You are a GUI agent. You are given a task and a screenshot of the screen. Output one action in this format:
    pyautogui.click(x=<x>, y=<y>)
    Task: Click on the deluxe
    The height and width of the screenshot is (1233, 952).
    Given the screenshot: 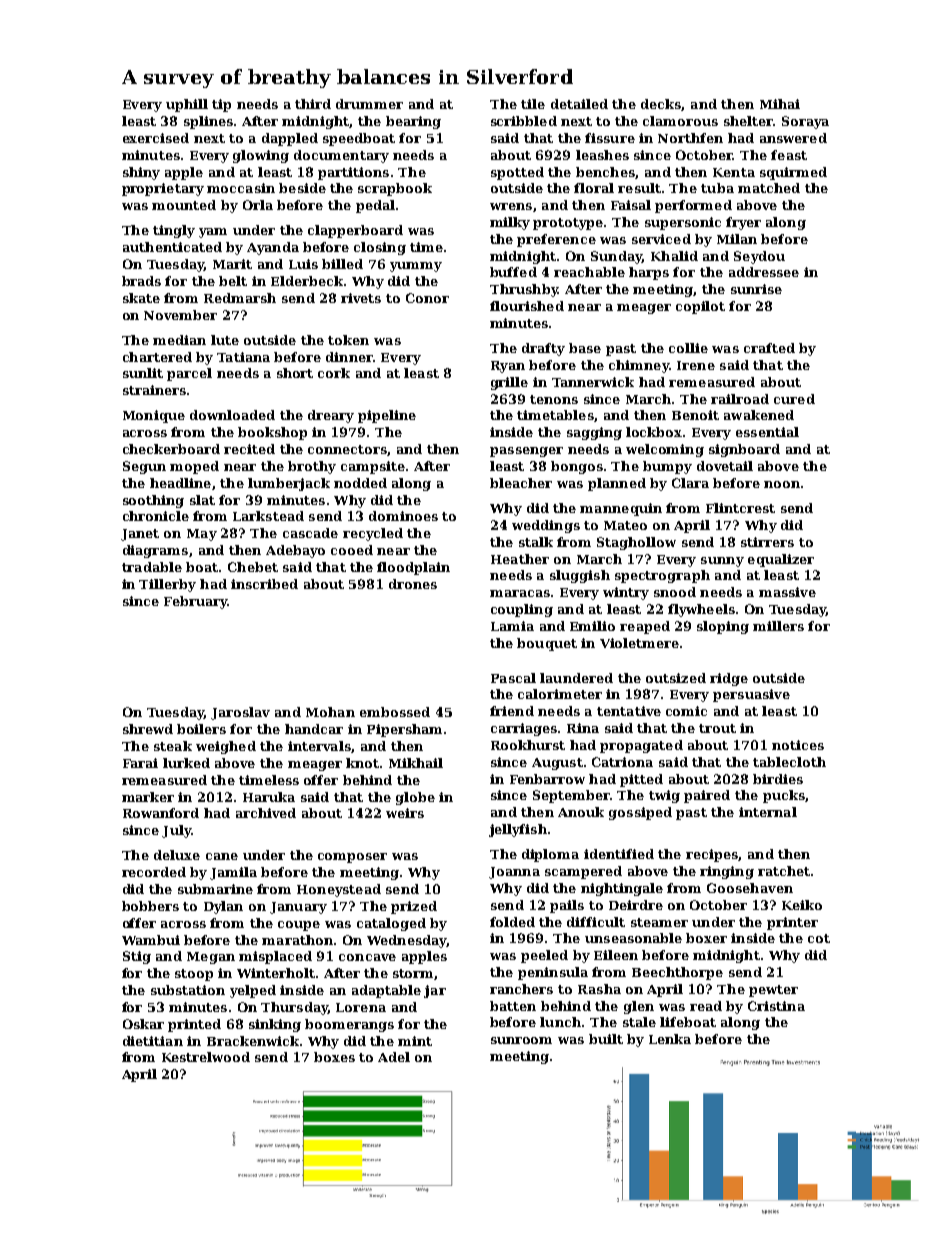 What is the action you would take?
    pyautogui.click(x=177, y=855)
